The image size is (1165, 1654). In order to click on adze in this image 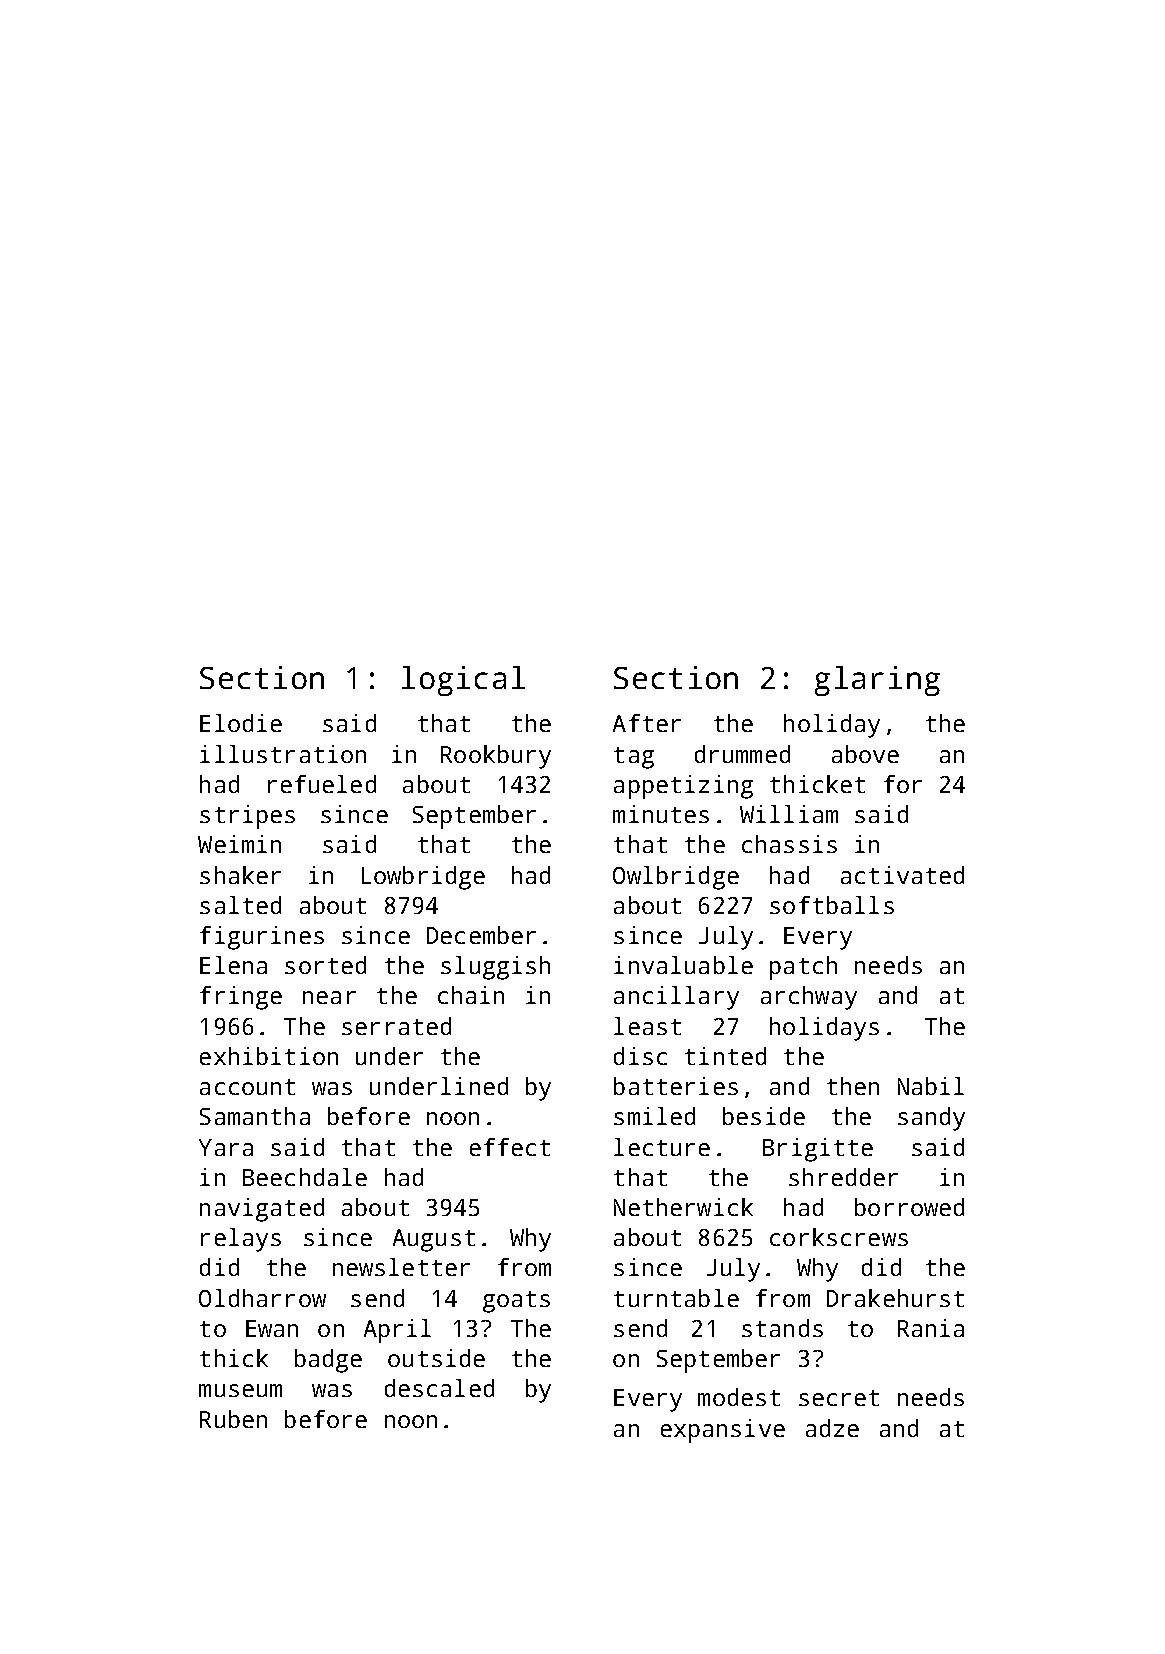, I will do `click(832, 1428)`.
